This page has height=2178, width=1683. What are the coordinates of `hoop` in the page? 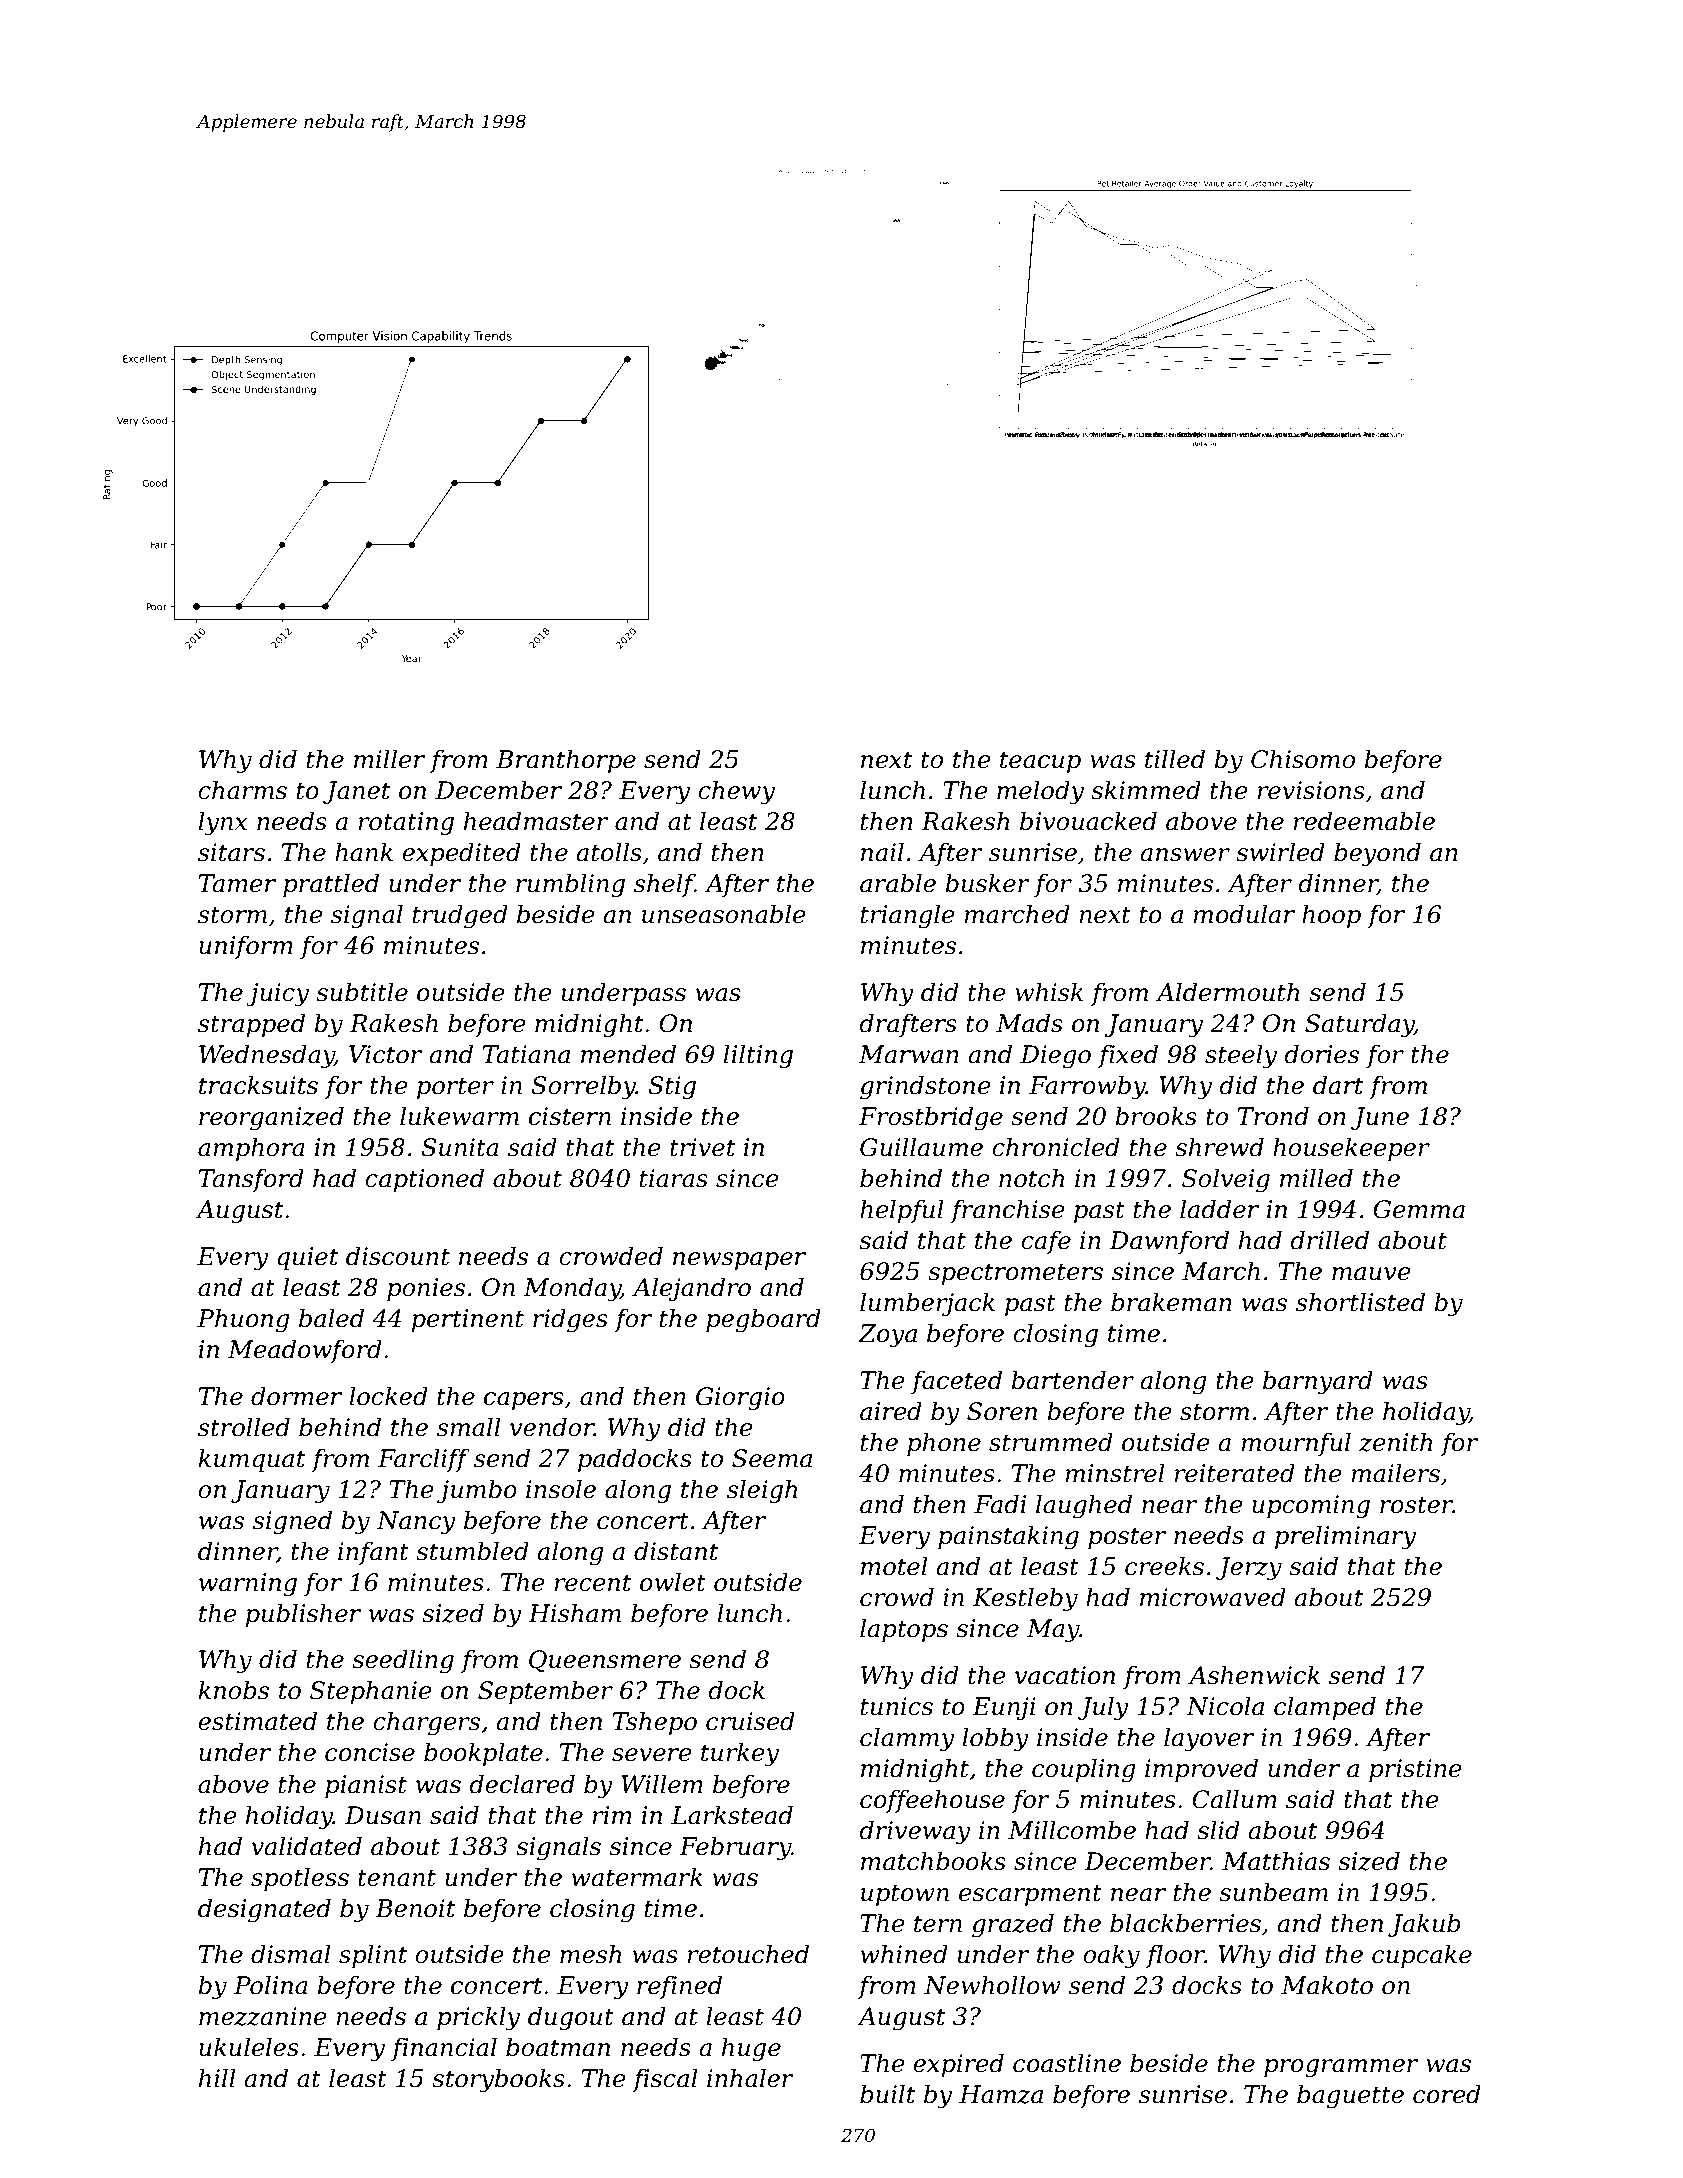 It's located at (1331, 916).
